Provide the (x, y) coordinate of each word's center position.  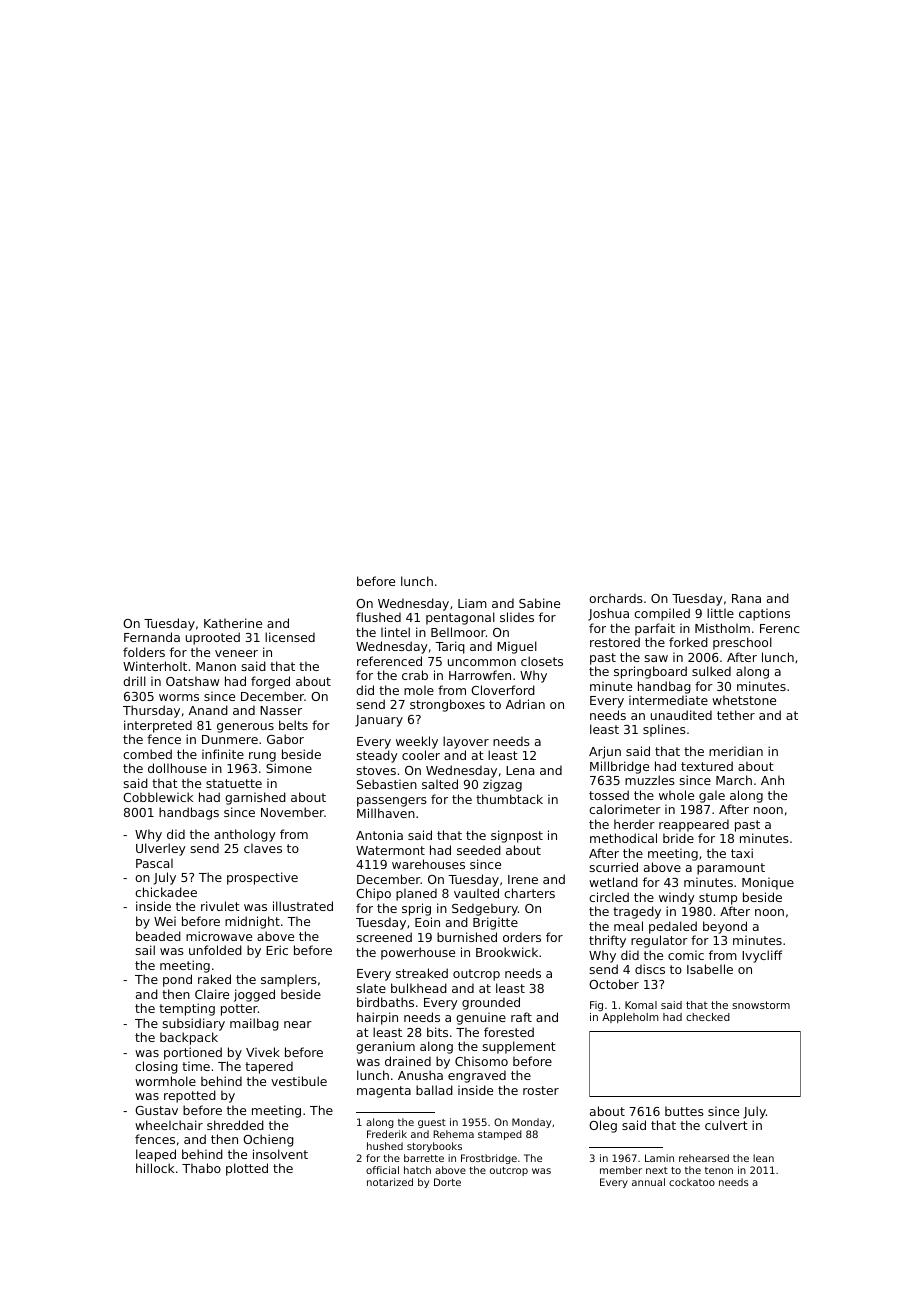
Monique (768, 883)
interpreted (158, 726)
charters (529, 893)
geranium (385, 1047)
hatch (417, 1170)
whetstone (744, 700)
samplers (289, 980)
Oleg (603, 1126)
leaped (156, 1155)
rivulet (220, 906)
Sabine (539, 603)
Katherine (233, 623)
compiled (662, 614)
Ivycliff (762, 956)
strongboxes (447, 705)
